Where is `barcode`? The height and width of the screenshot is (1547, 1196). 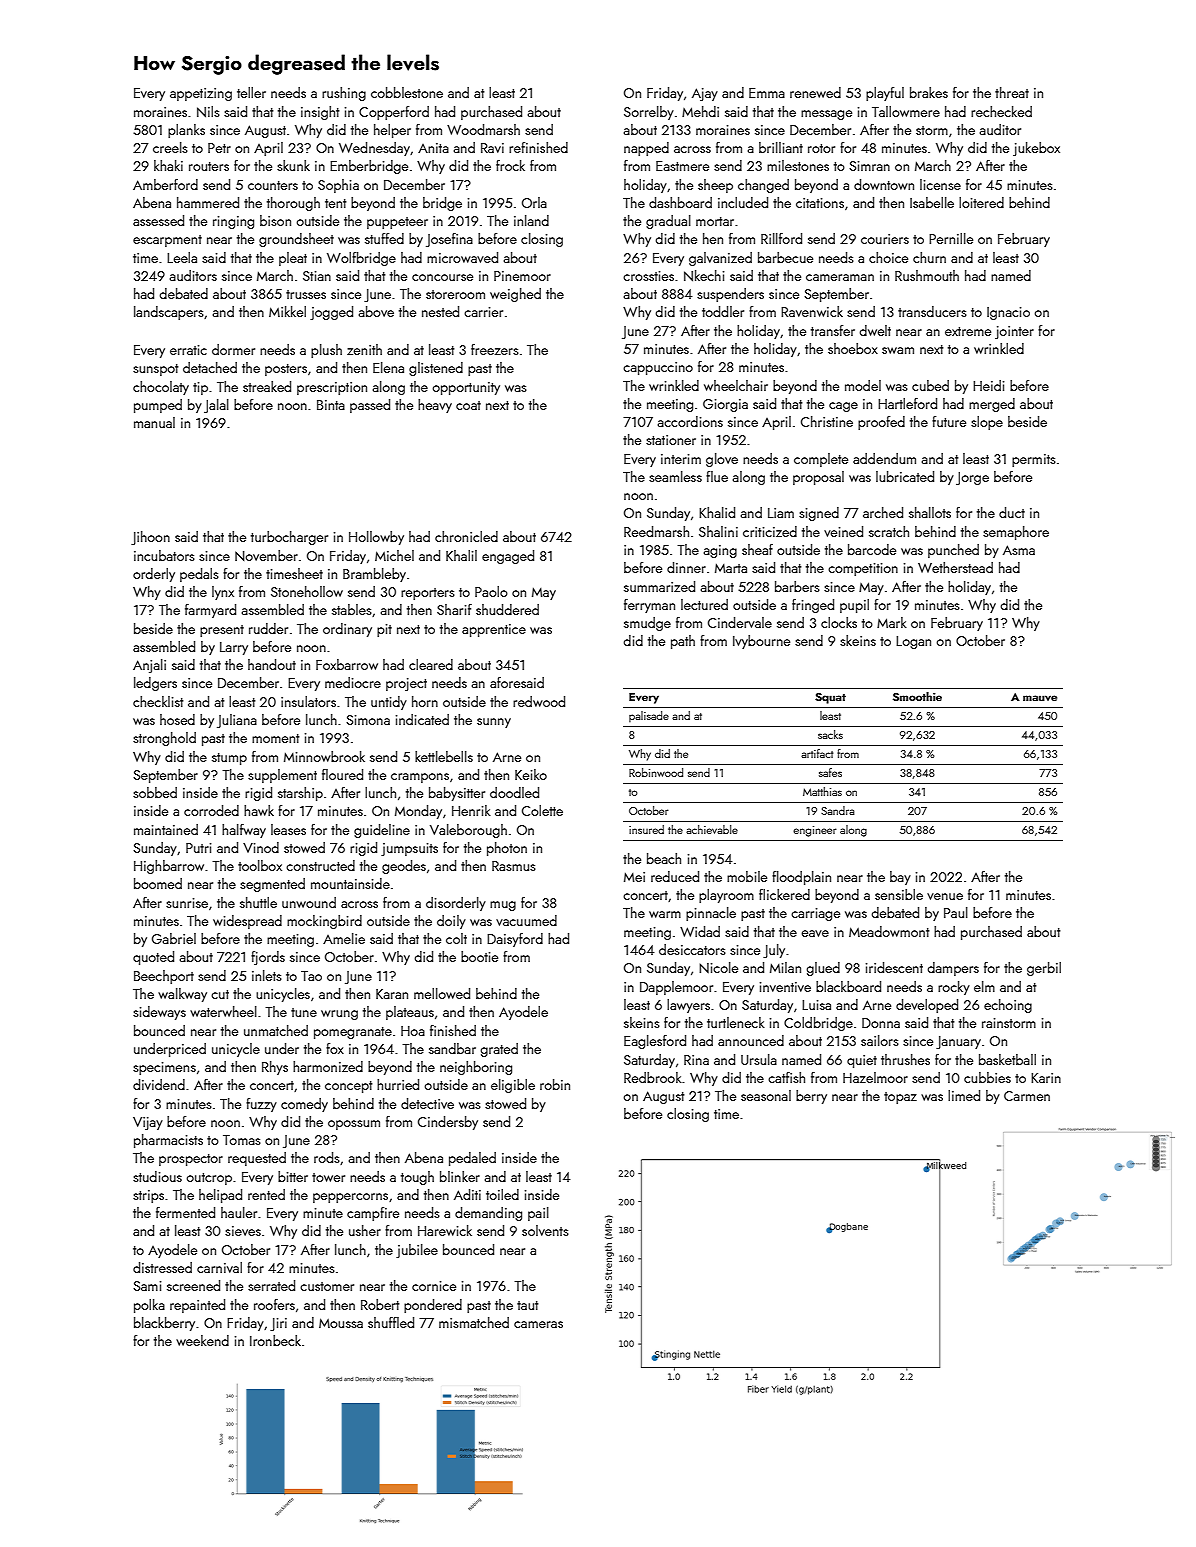
barcode is located at coordinates (872, 549).
